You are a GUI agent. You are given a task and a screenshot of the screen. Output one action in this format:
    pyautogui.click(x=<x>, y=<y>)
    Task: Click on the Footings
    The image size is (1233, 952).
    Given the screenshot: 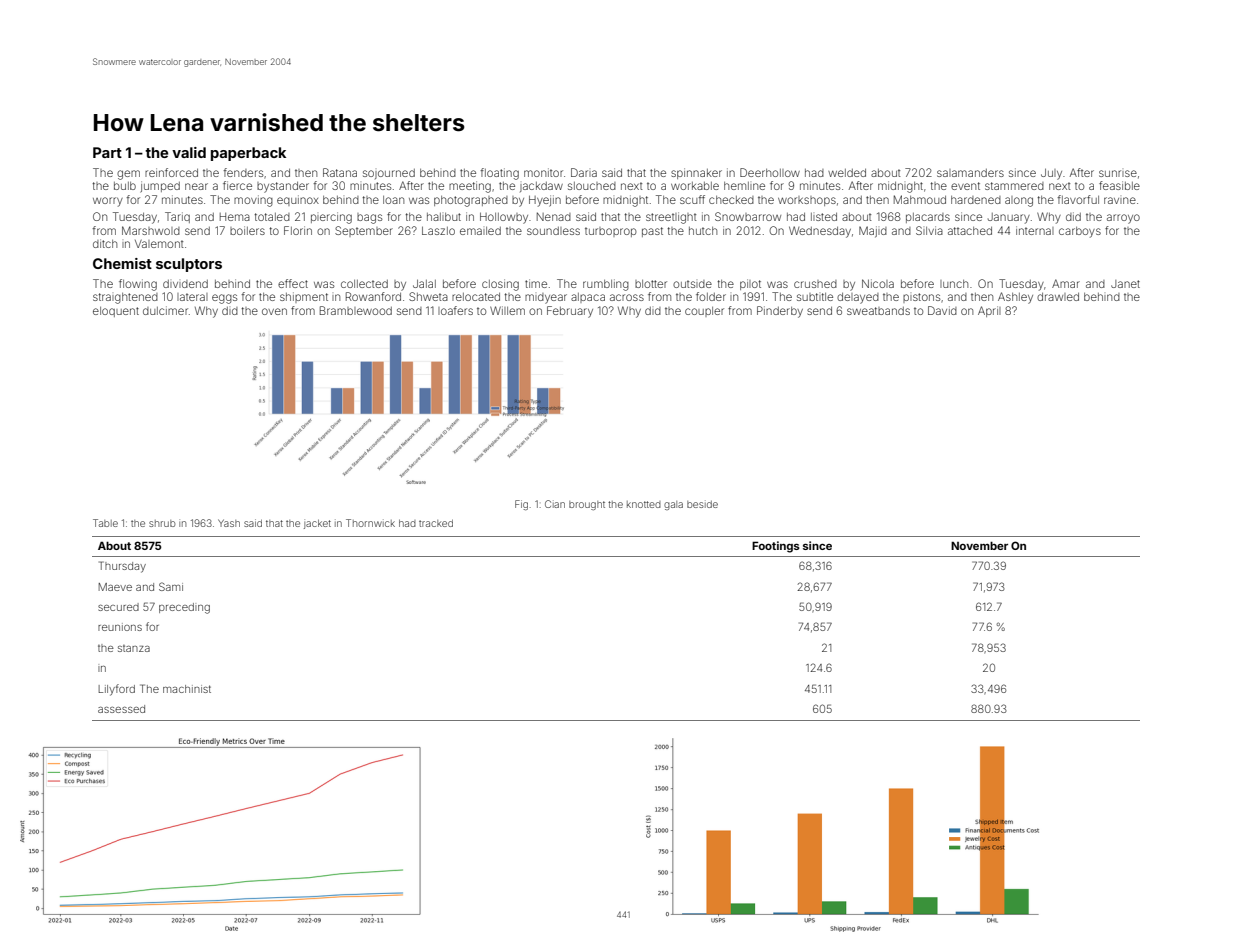 What is the action you would take?
    pyautogui.click(x=776, y=547)
